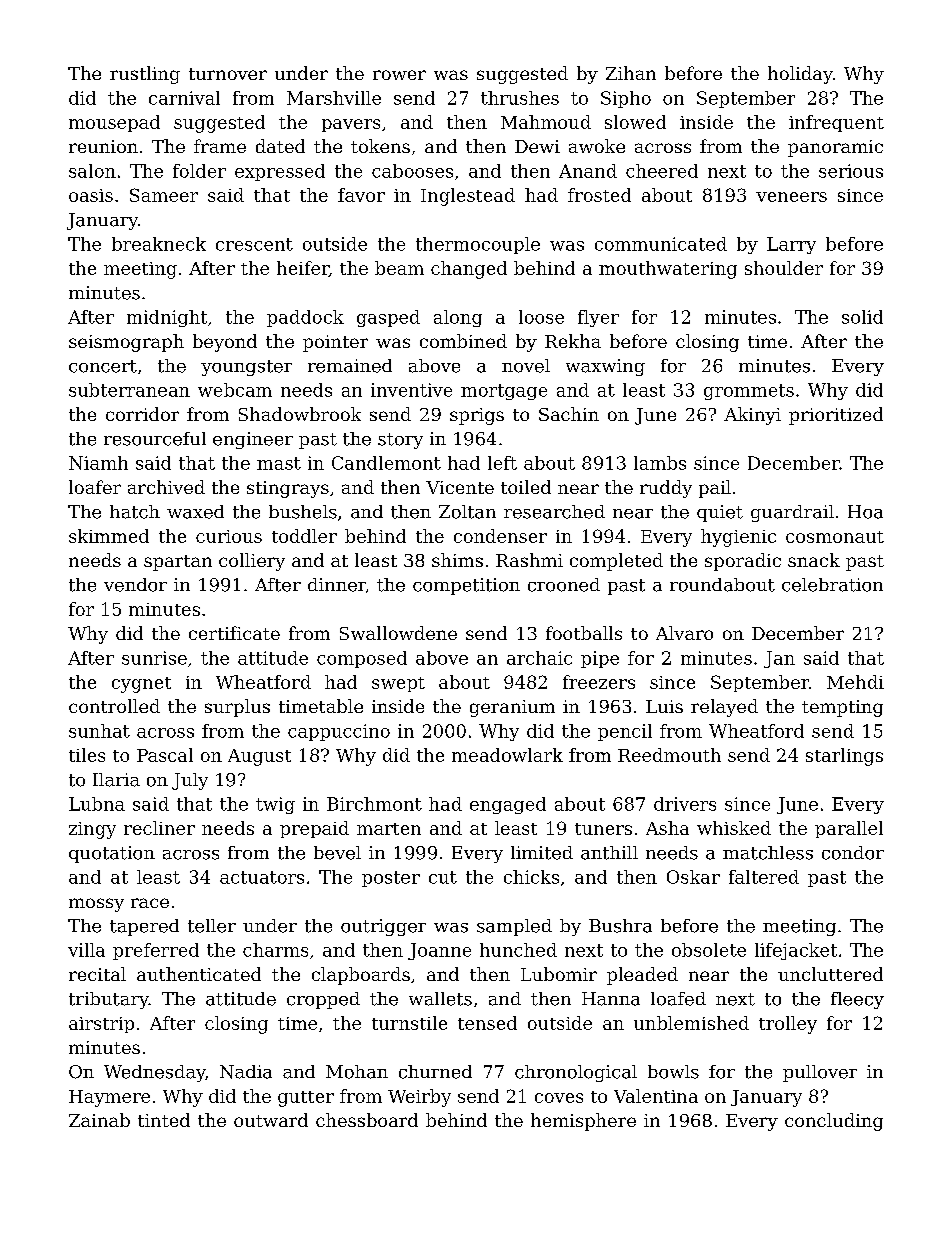 Image resolution: width=952 pixels, height=1233 pixels. Describe the element at coordinates (411, 390) in the screenshot. I see `inventive` at that location.
